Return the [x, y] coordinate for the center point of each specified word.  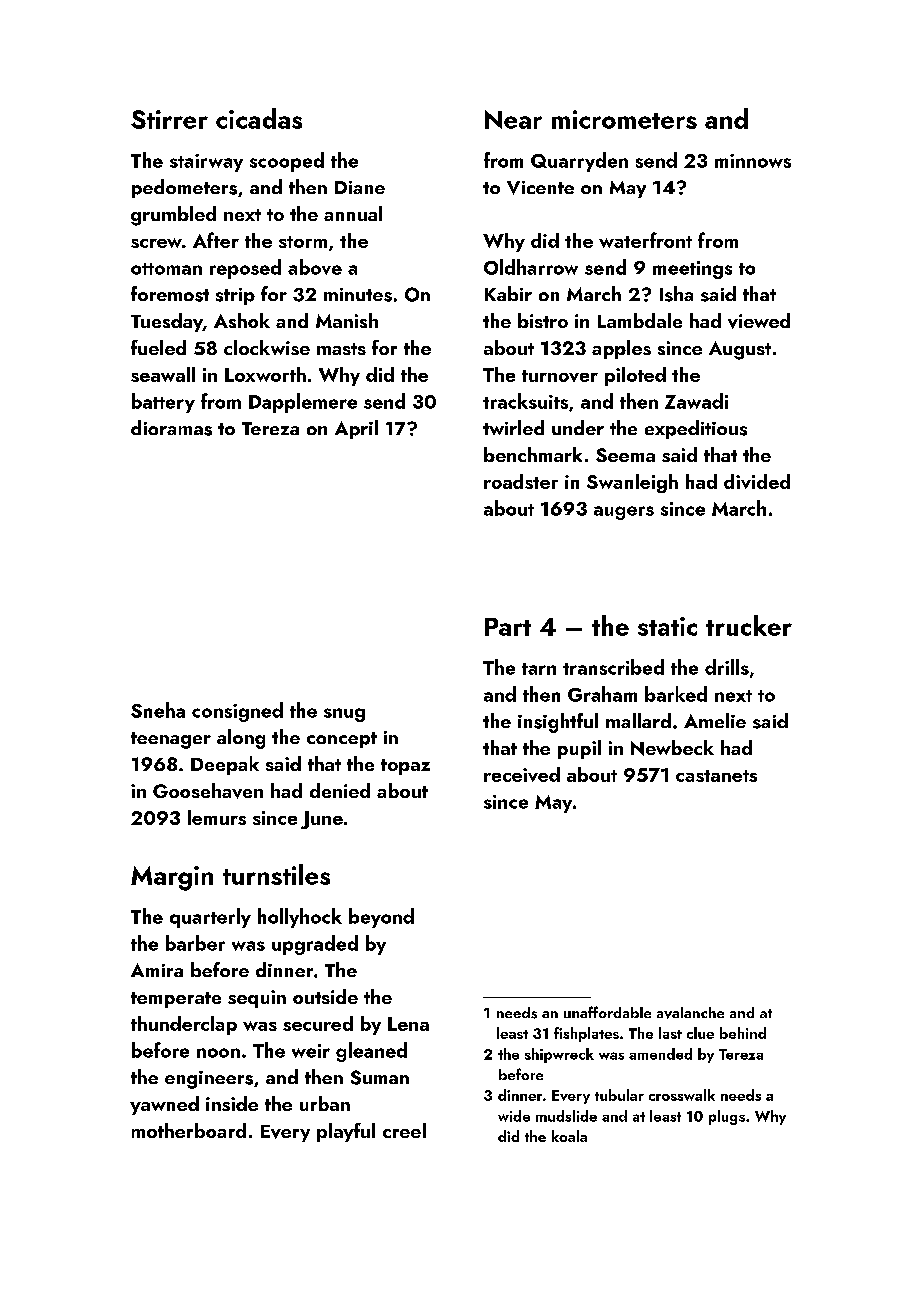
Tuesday [167, 322]
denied [340, 790]
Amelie [715, 720]
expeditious [696, 429]
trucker [749, 625]
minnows [753, 161]
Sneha [158, 710]
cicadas [259, 118]
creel [404, 1130]
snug [344, 715]
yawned [164, 1105]
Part [508, 627]
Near [513, 119]
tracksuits [525, 401]
